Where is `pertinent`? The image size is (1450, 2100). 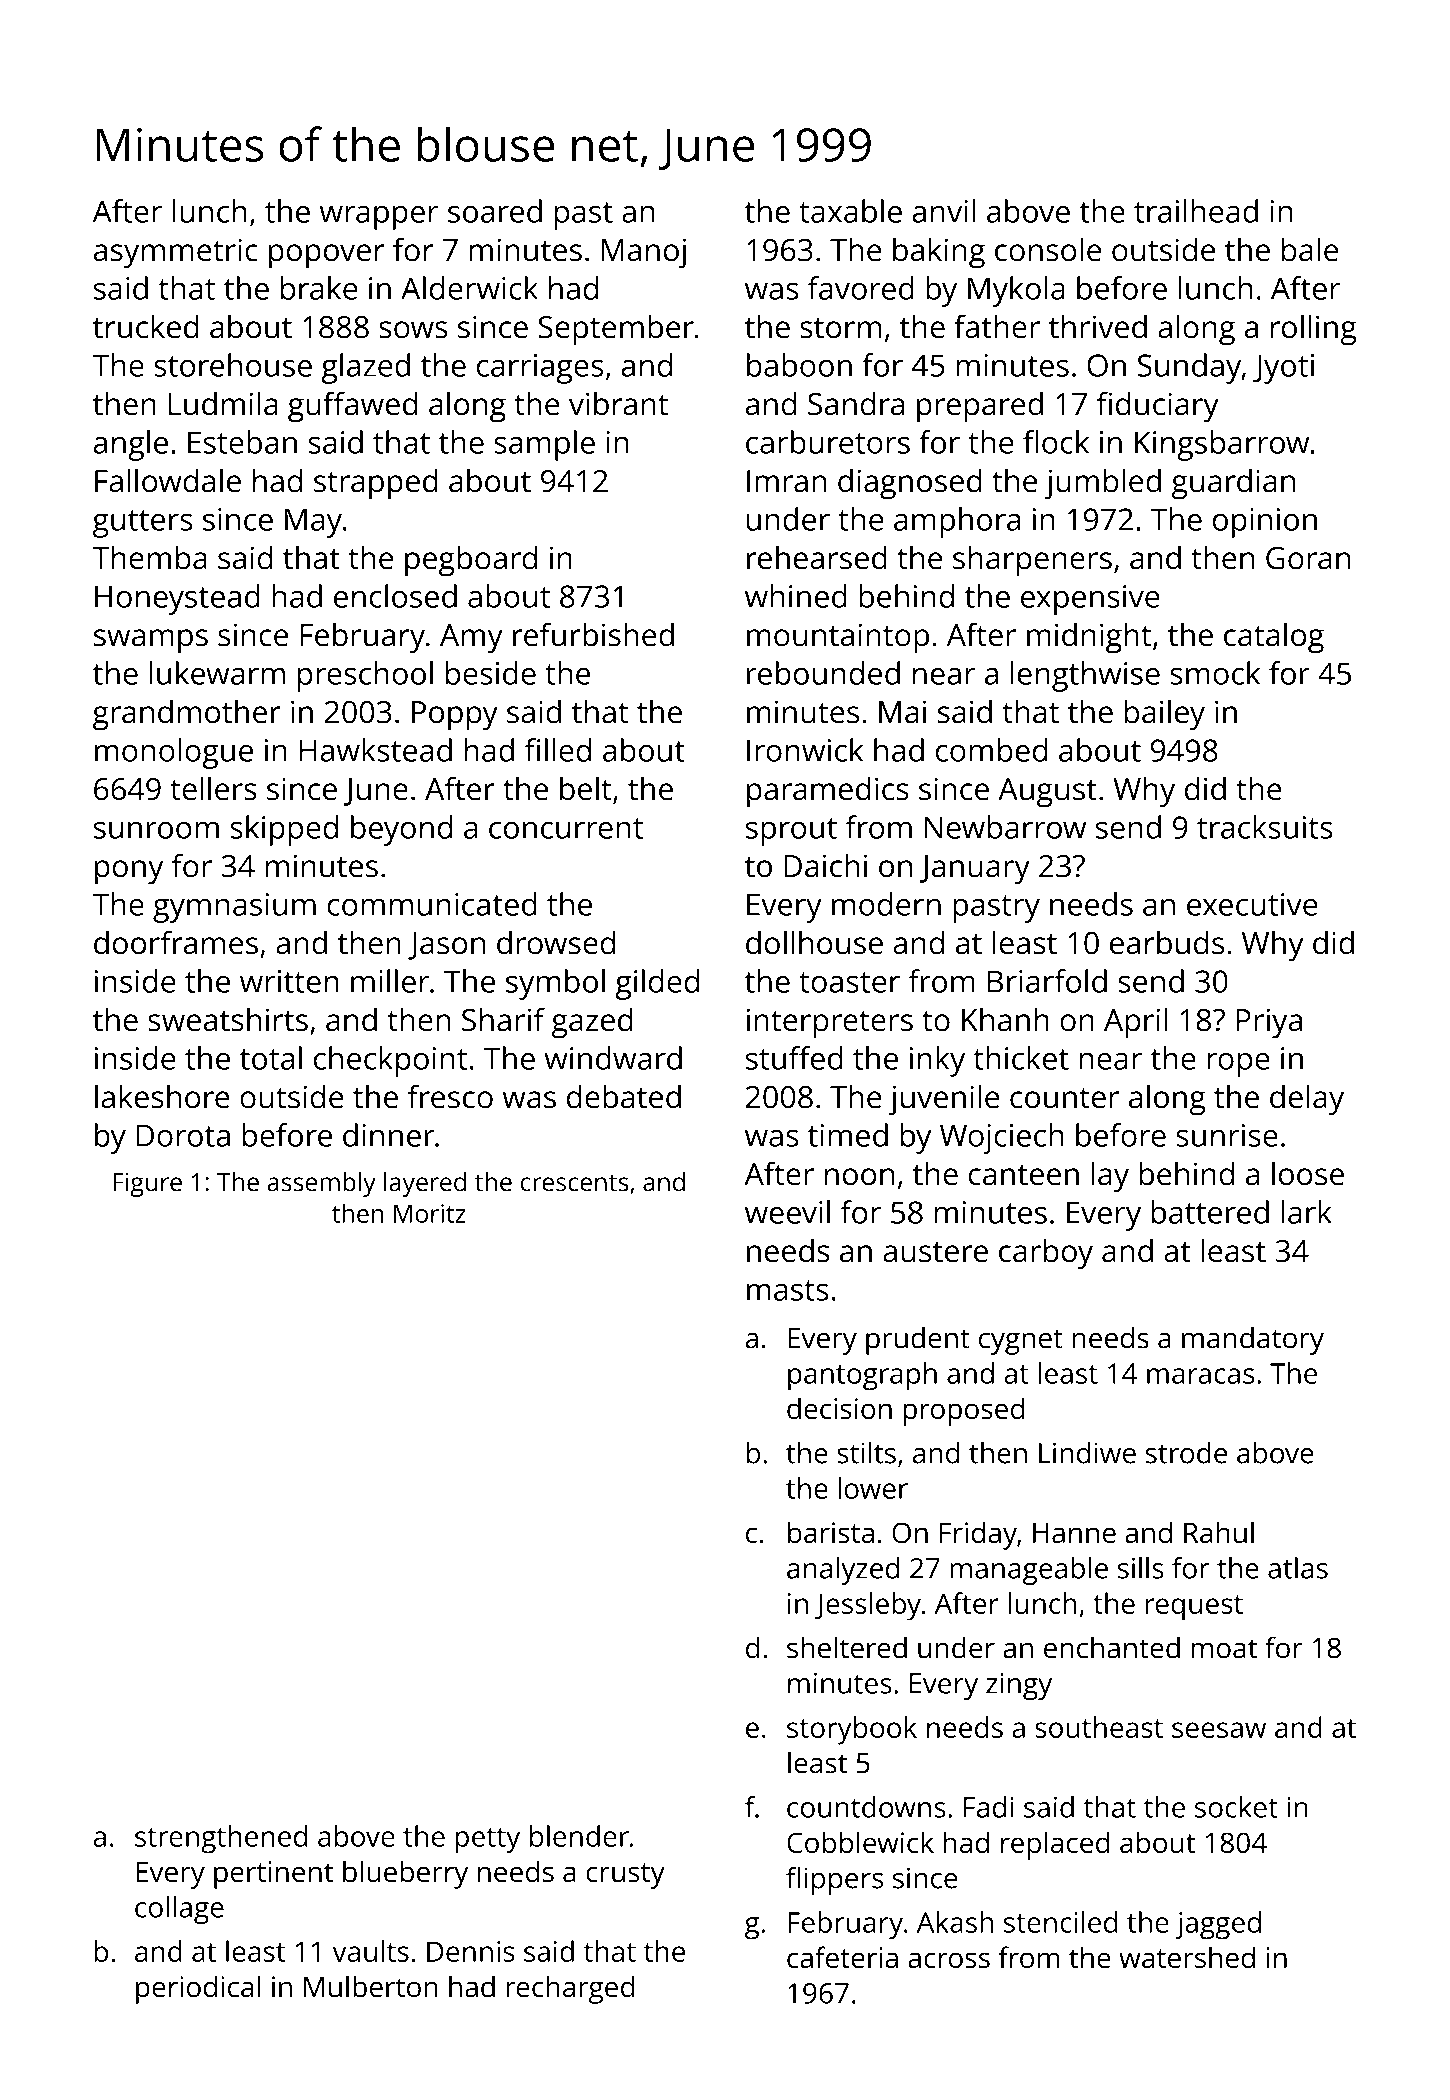
pertinent is located at coordinates (273, 1875).
